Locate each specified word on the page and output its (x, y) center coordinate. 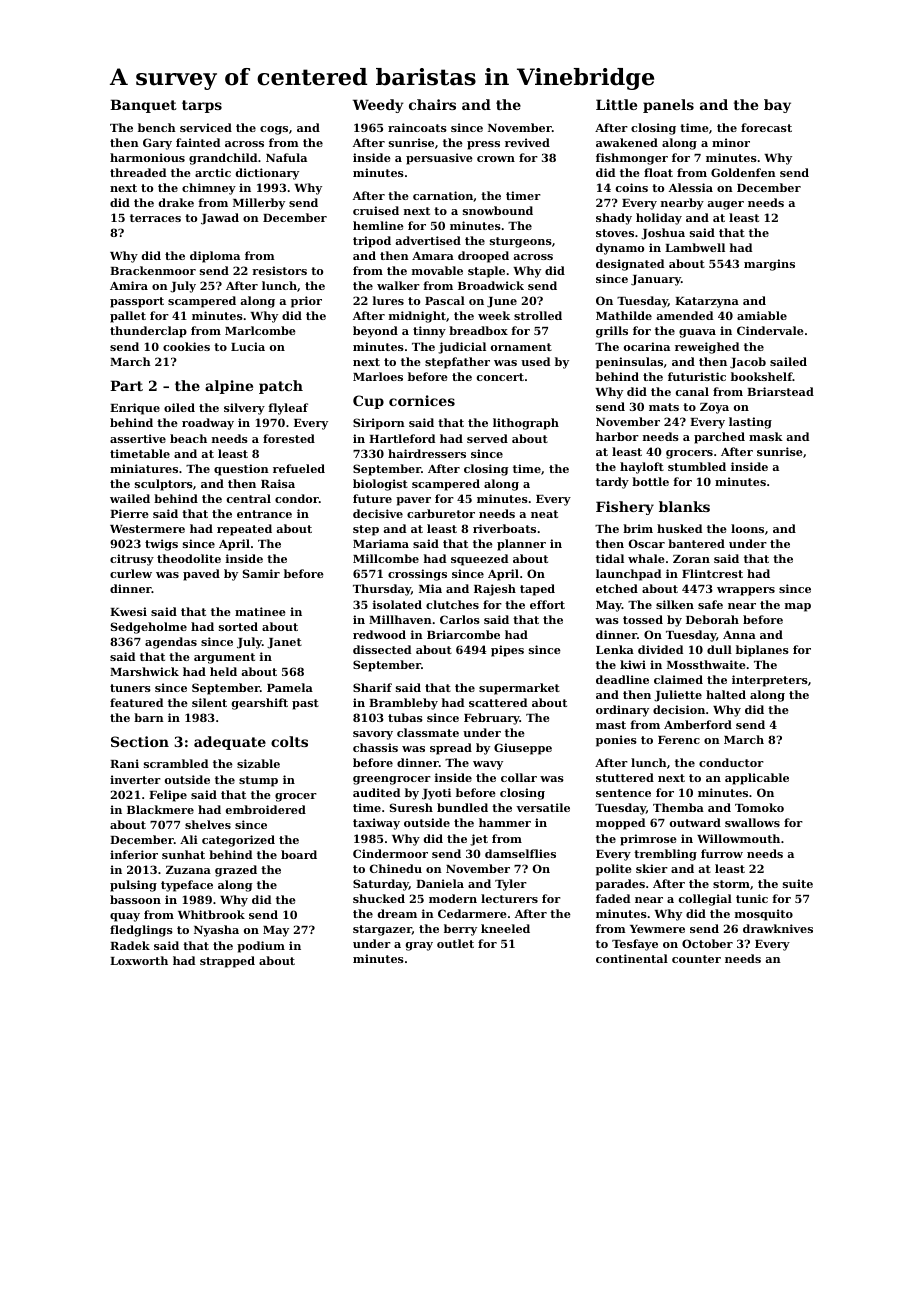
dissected (382, 649)
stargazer (382, 930)
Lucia (248, 346)
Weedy (378, 106)
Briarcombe (463, 634)
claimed (678, 679)
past (305, 704)
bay (777, 106)
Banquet (143, 106)
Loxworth (139, 960)
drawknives (778, 928)
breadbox (478, 330)
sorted (238, 626)
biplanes (762, 651)
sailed (788, 361)
